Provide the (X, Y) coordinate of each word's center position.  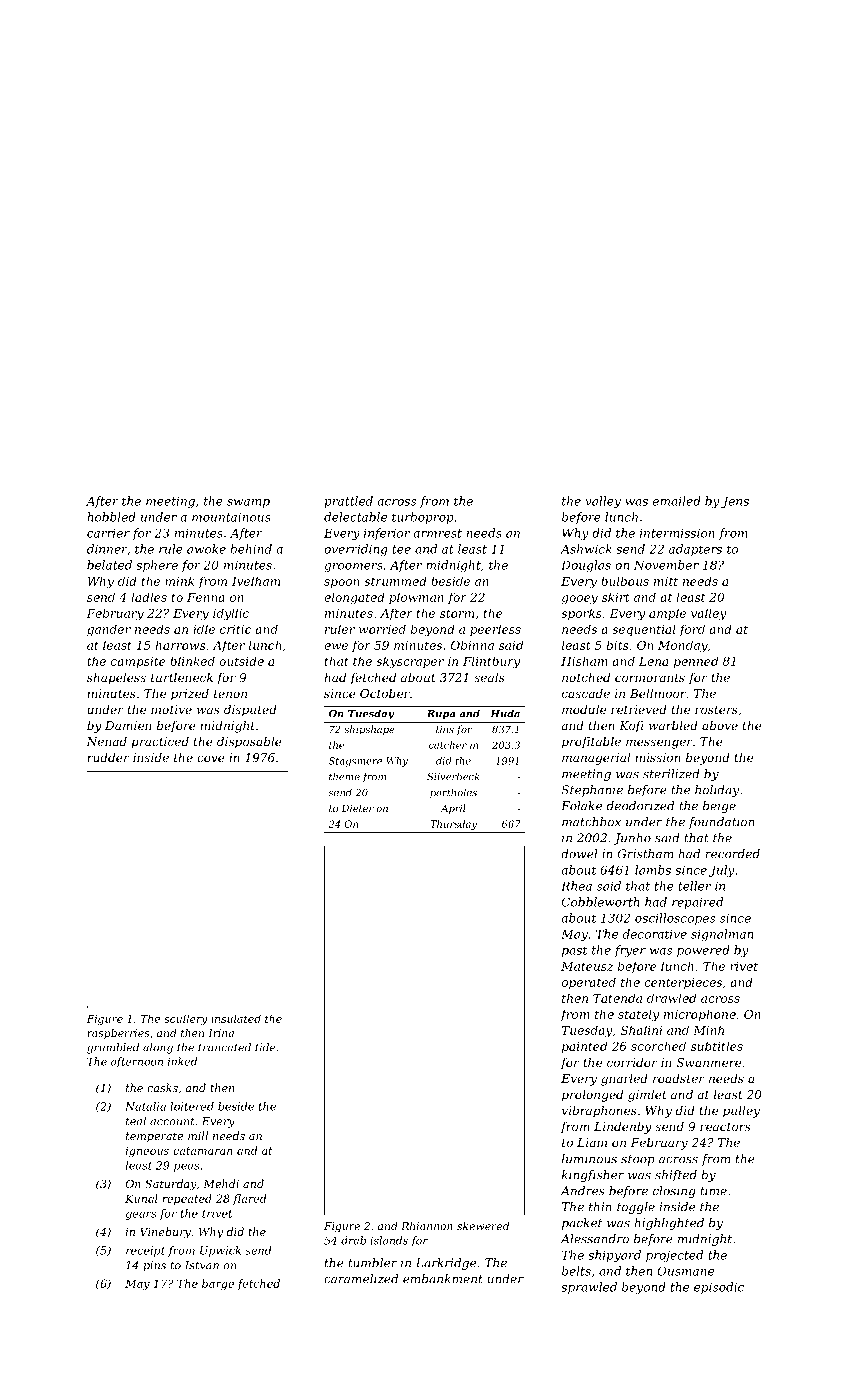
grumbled (113, 1048)
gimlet (647, 1096)
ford (692, 630)
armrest (437, 533)
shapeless (116, 679)
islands (389, 1240)
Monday (683, 646)
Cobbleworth (600, 902)
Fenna (206, 597)
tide (265, 1047)
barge (218, 1284)
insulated (236, 1018)
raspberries (118, 1034)
